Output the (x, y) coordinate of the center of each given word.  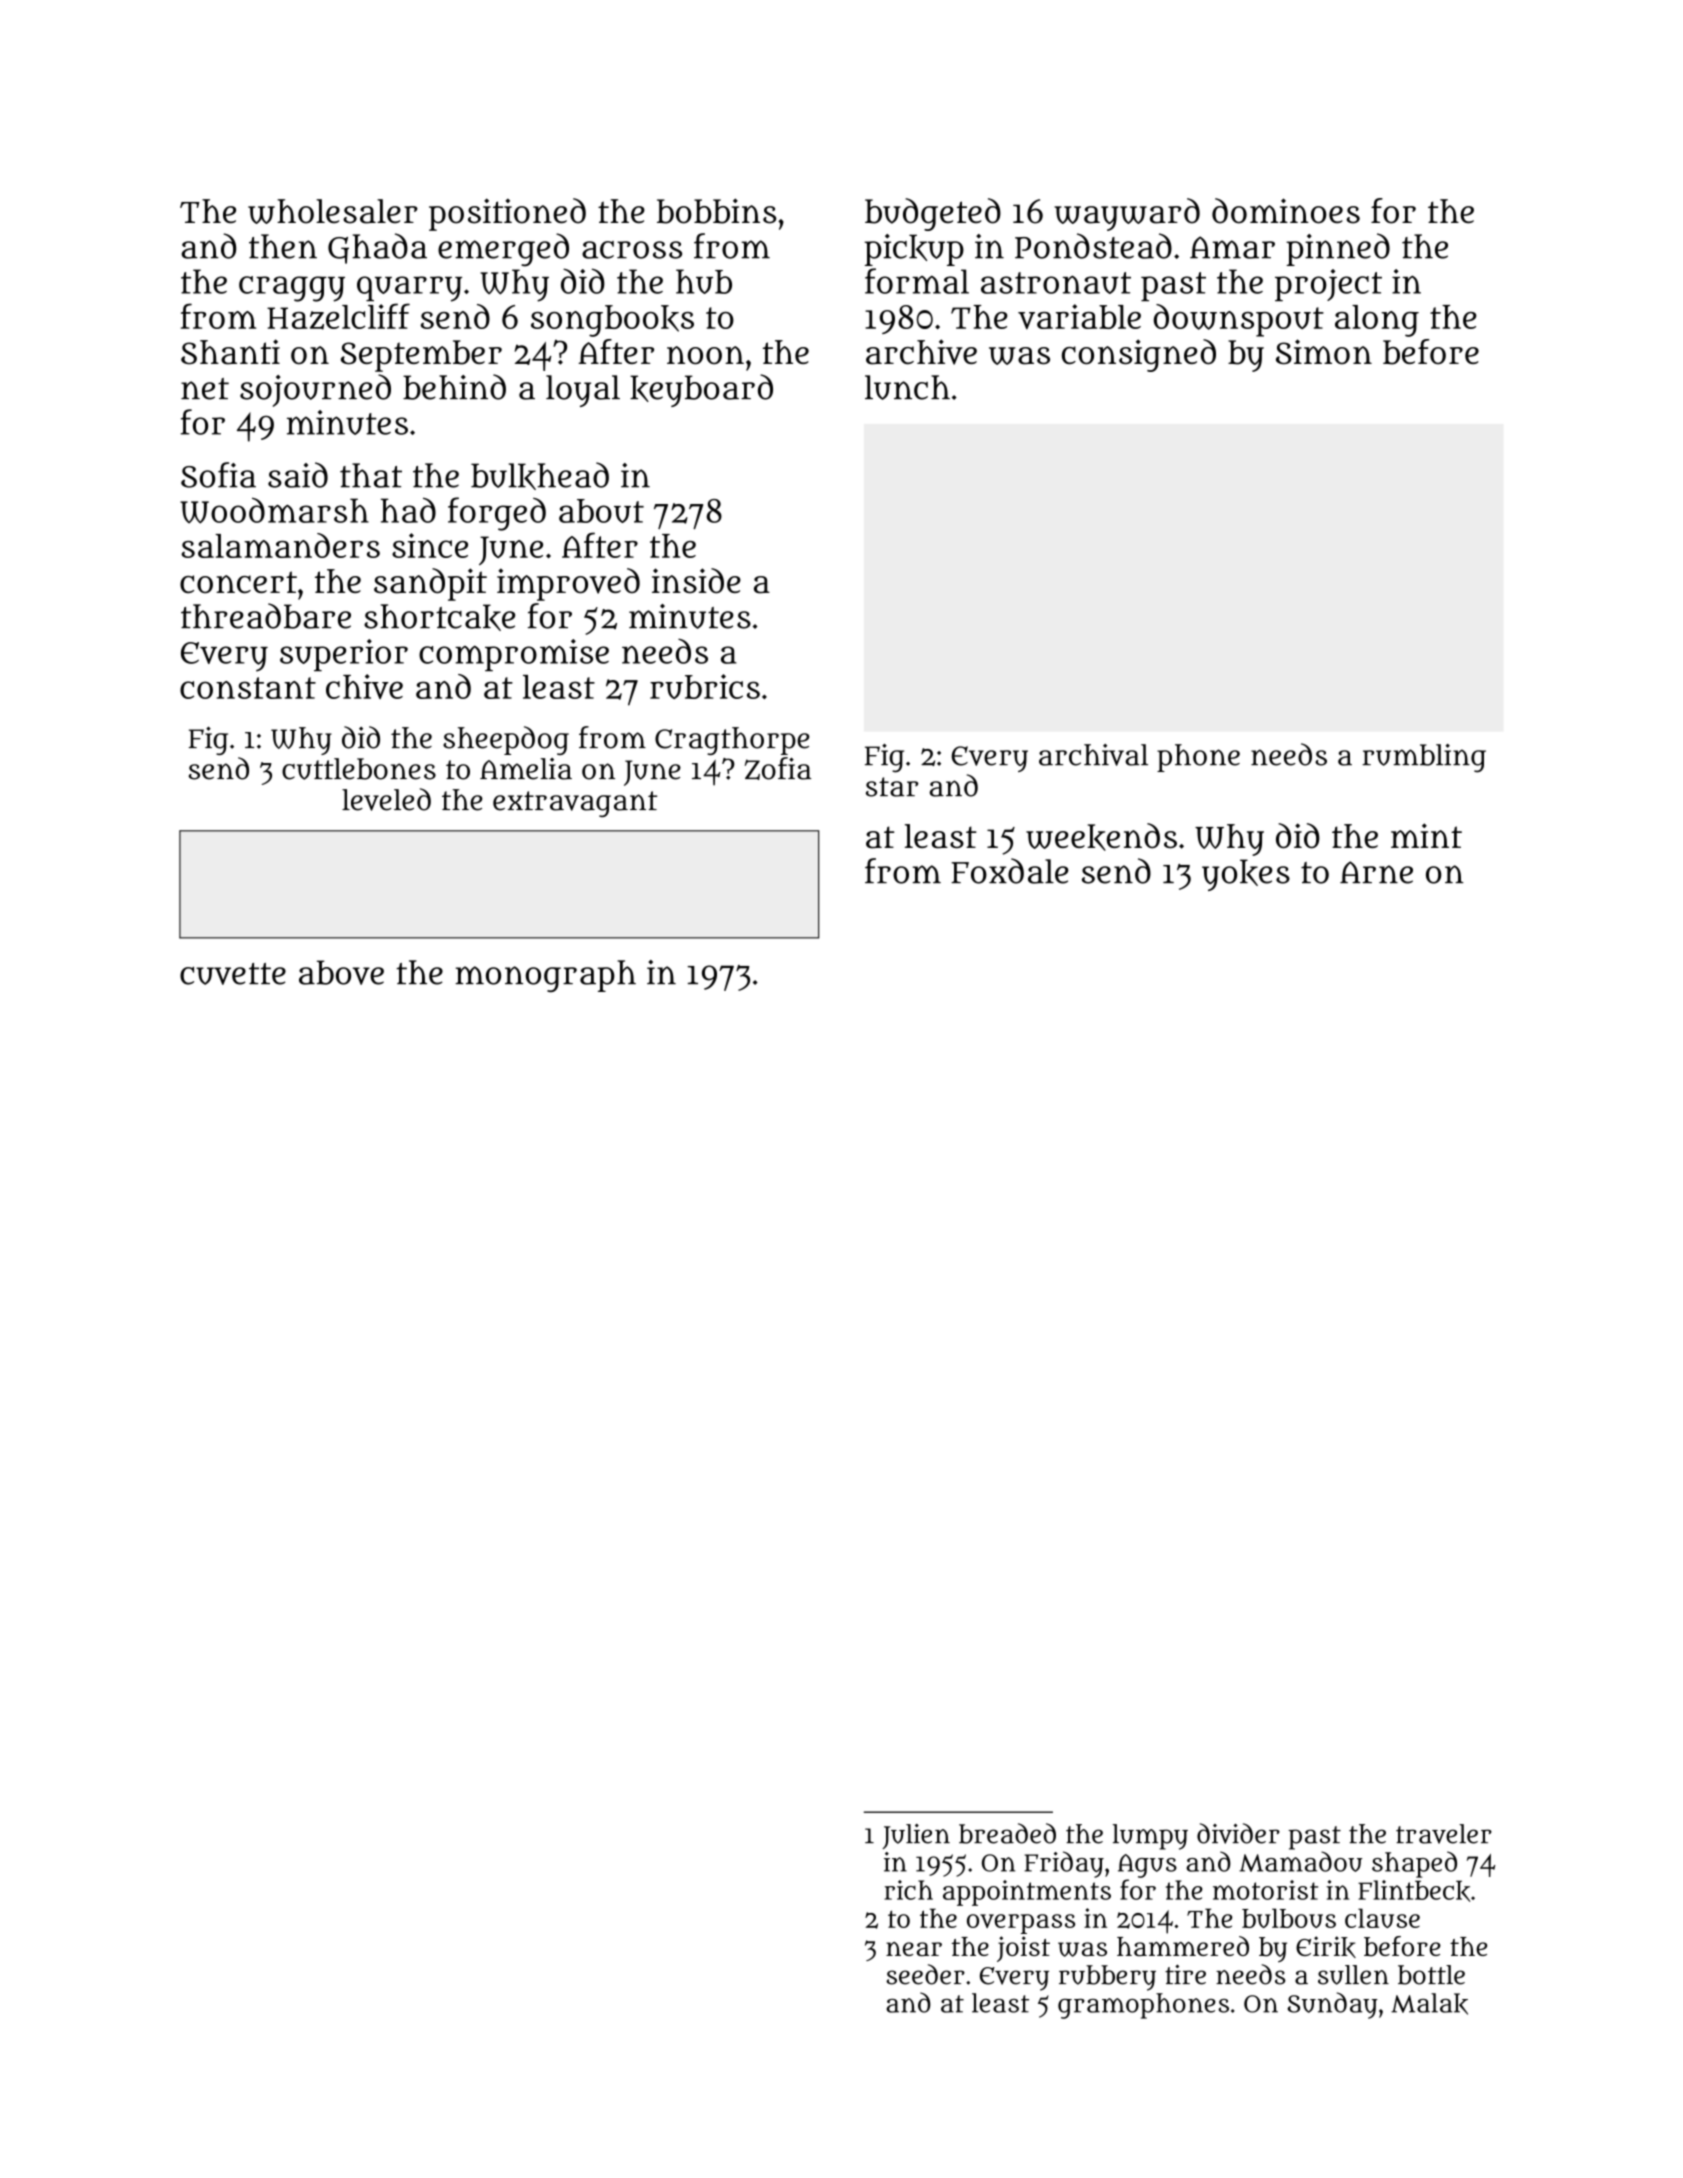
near (914, 1949)
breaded (1007, 1833)
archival (1093, 755)
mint (1426, 835)
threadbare (266, 616)
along (1377, 321)
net (205, 389)
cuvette (233, 974)
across (632, 250)
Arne (1376, 872)
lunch (907, 387)
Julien (916, 1836)
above (341, 972)
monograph (545, 976)
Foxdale (1010, 871)
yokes (1246, 875)
